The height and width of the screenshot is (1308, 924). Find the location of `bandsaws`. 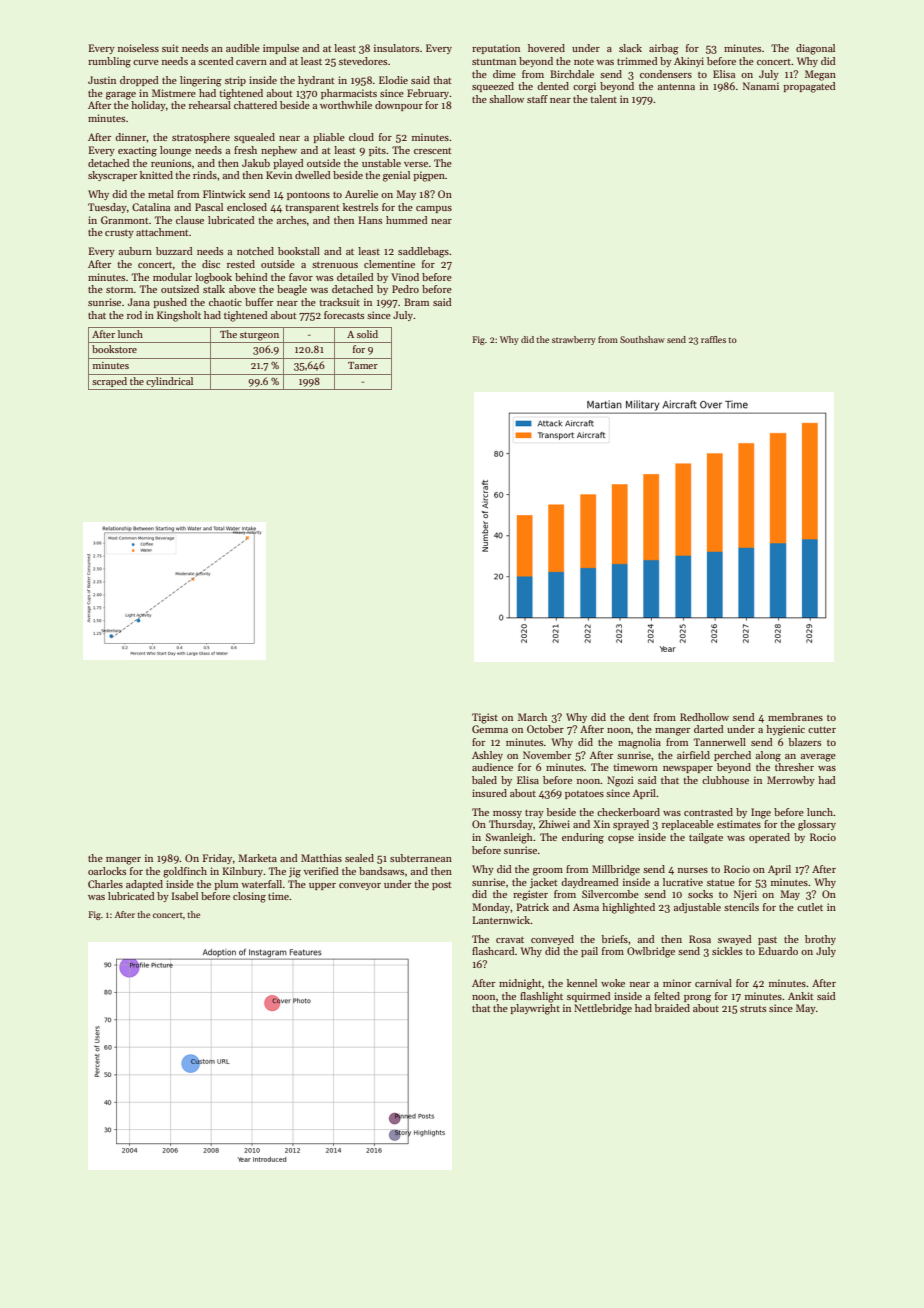

bandsaws is located at coordinates (381, 871).
